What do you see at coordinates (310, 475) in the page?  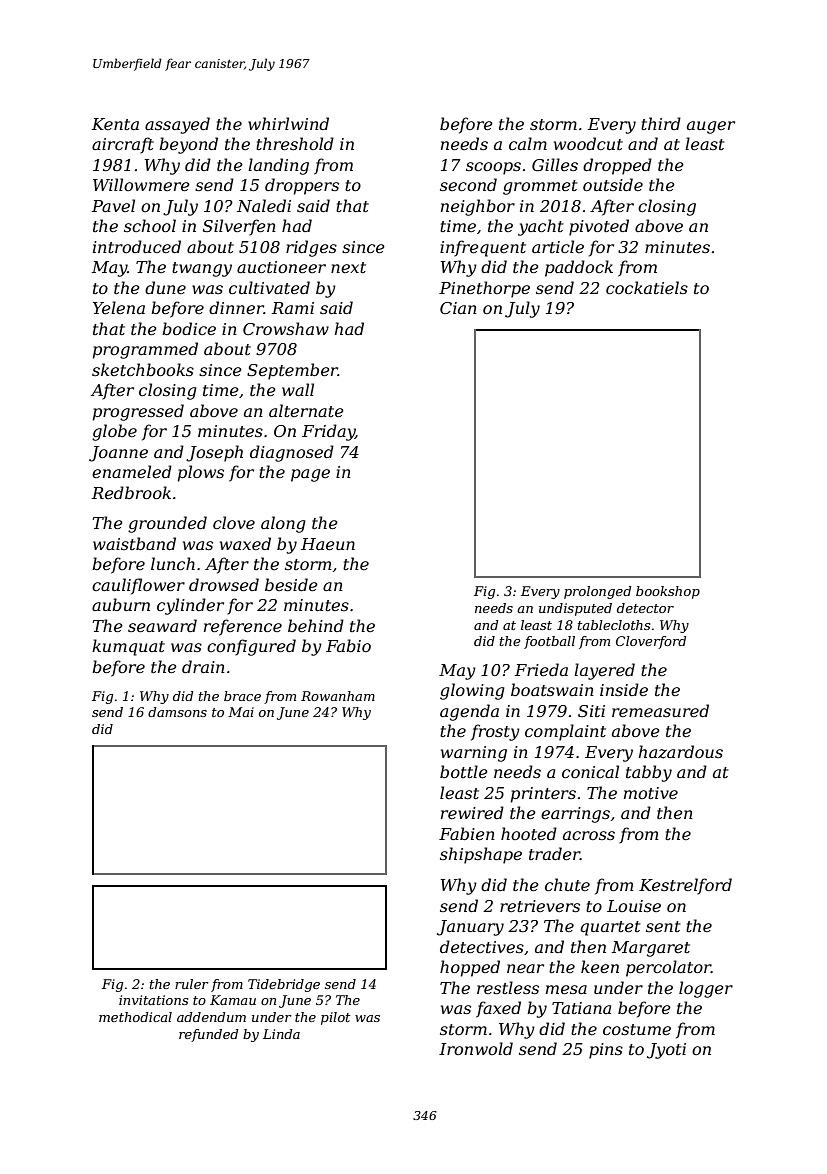 I see `page` at bounding box center [310, 475].
